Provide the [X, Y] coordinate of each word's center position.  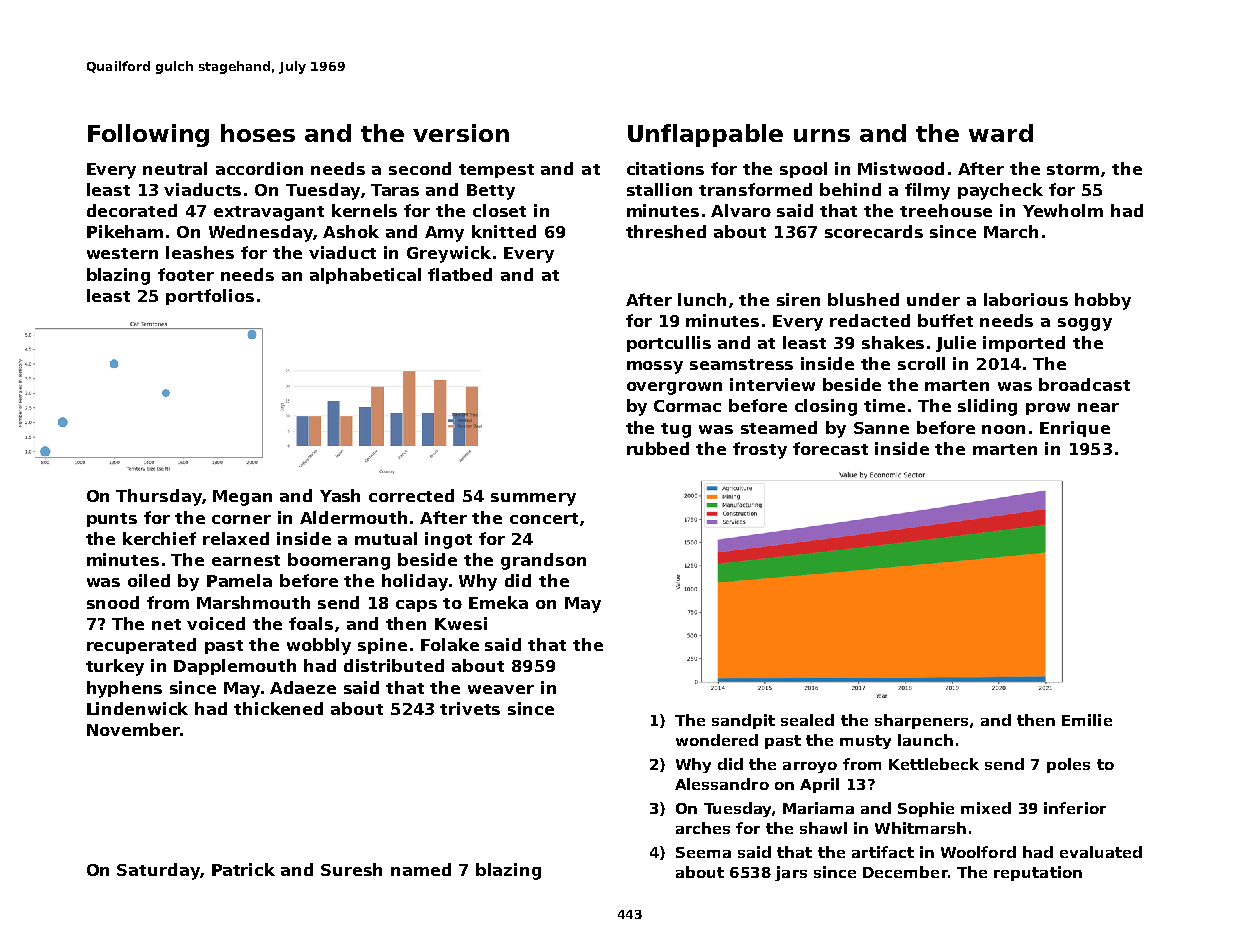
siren [798, 299]
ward [1001, 133]
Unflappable [705, 135]
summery [533, 499]
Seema [703, 852]
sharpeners [921, 721]
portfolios [210, 297]
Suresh [351, 869]
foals [311, 623]
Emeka [498, 602]
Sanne [881, 428]
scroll [921, 363]
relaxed [236, 538]
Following [148, 135]
